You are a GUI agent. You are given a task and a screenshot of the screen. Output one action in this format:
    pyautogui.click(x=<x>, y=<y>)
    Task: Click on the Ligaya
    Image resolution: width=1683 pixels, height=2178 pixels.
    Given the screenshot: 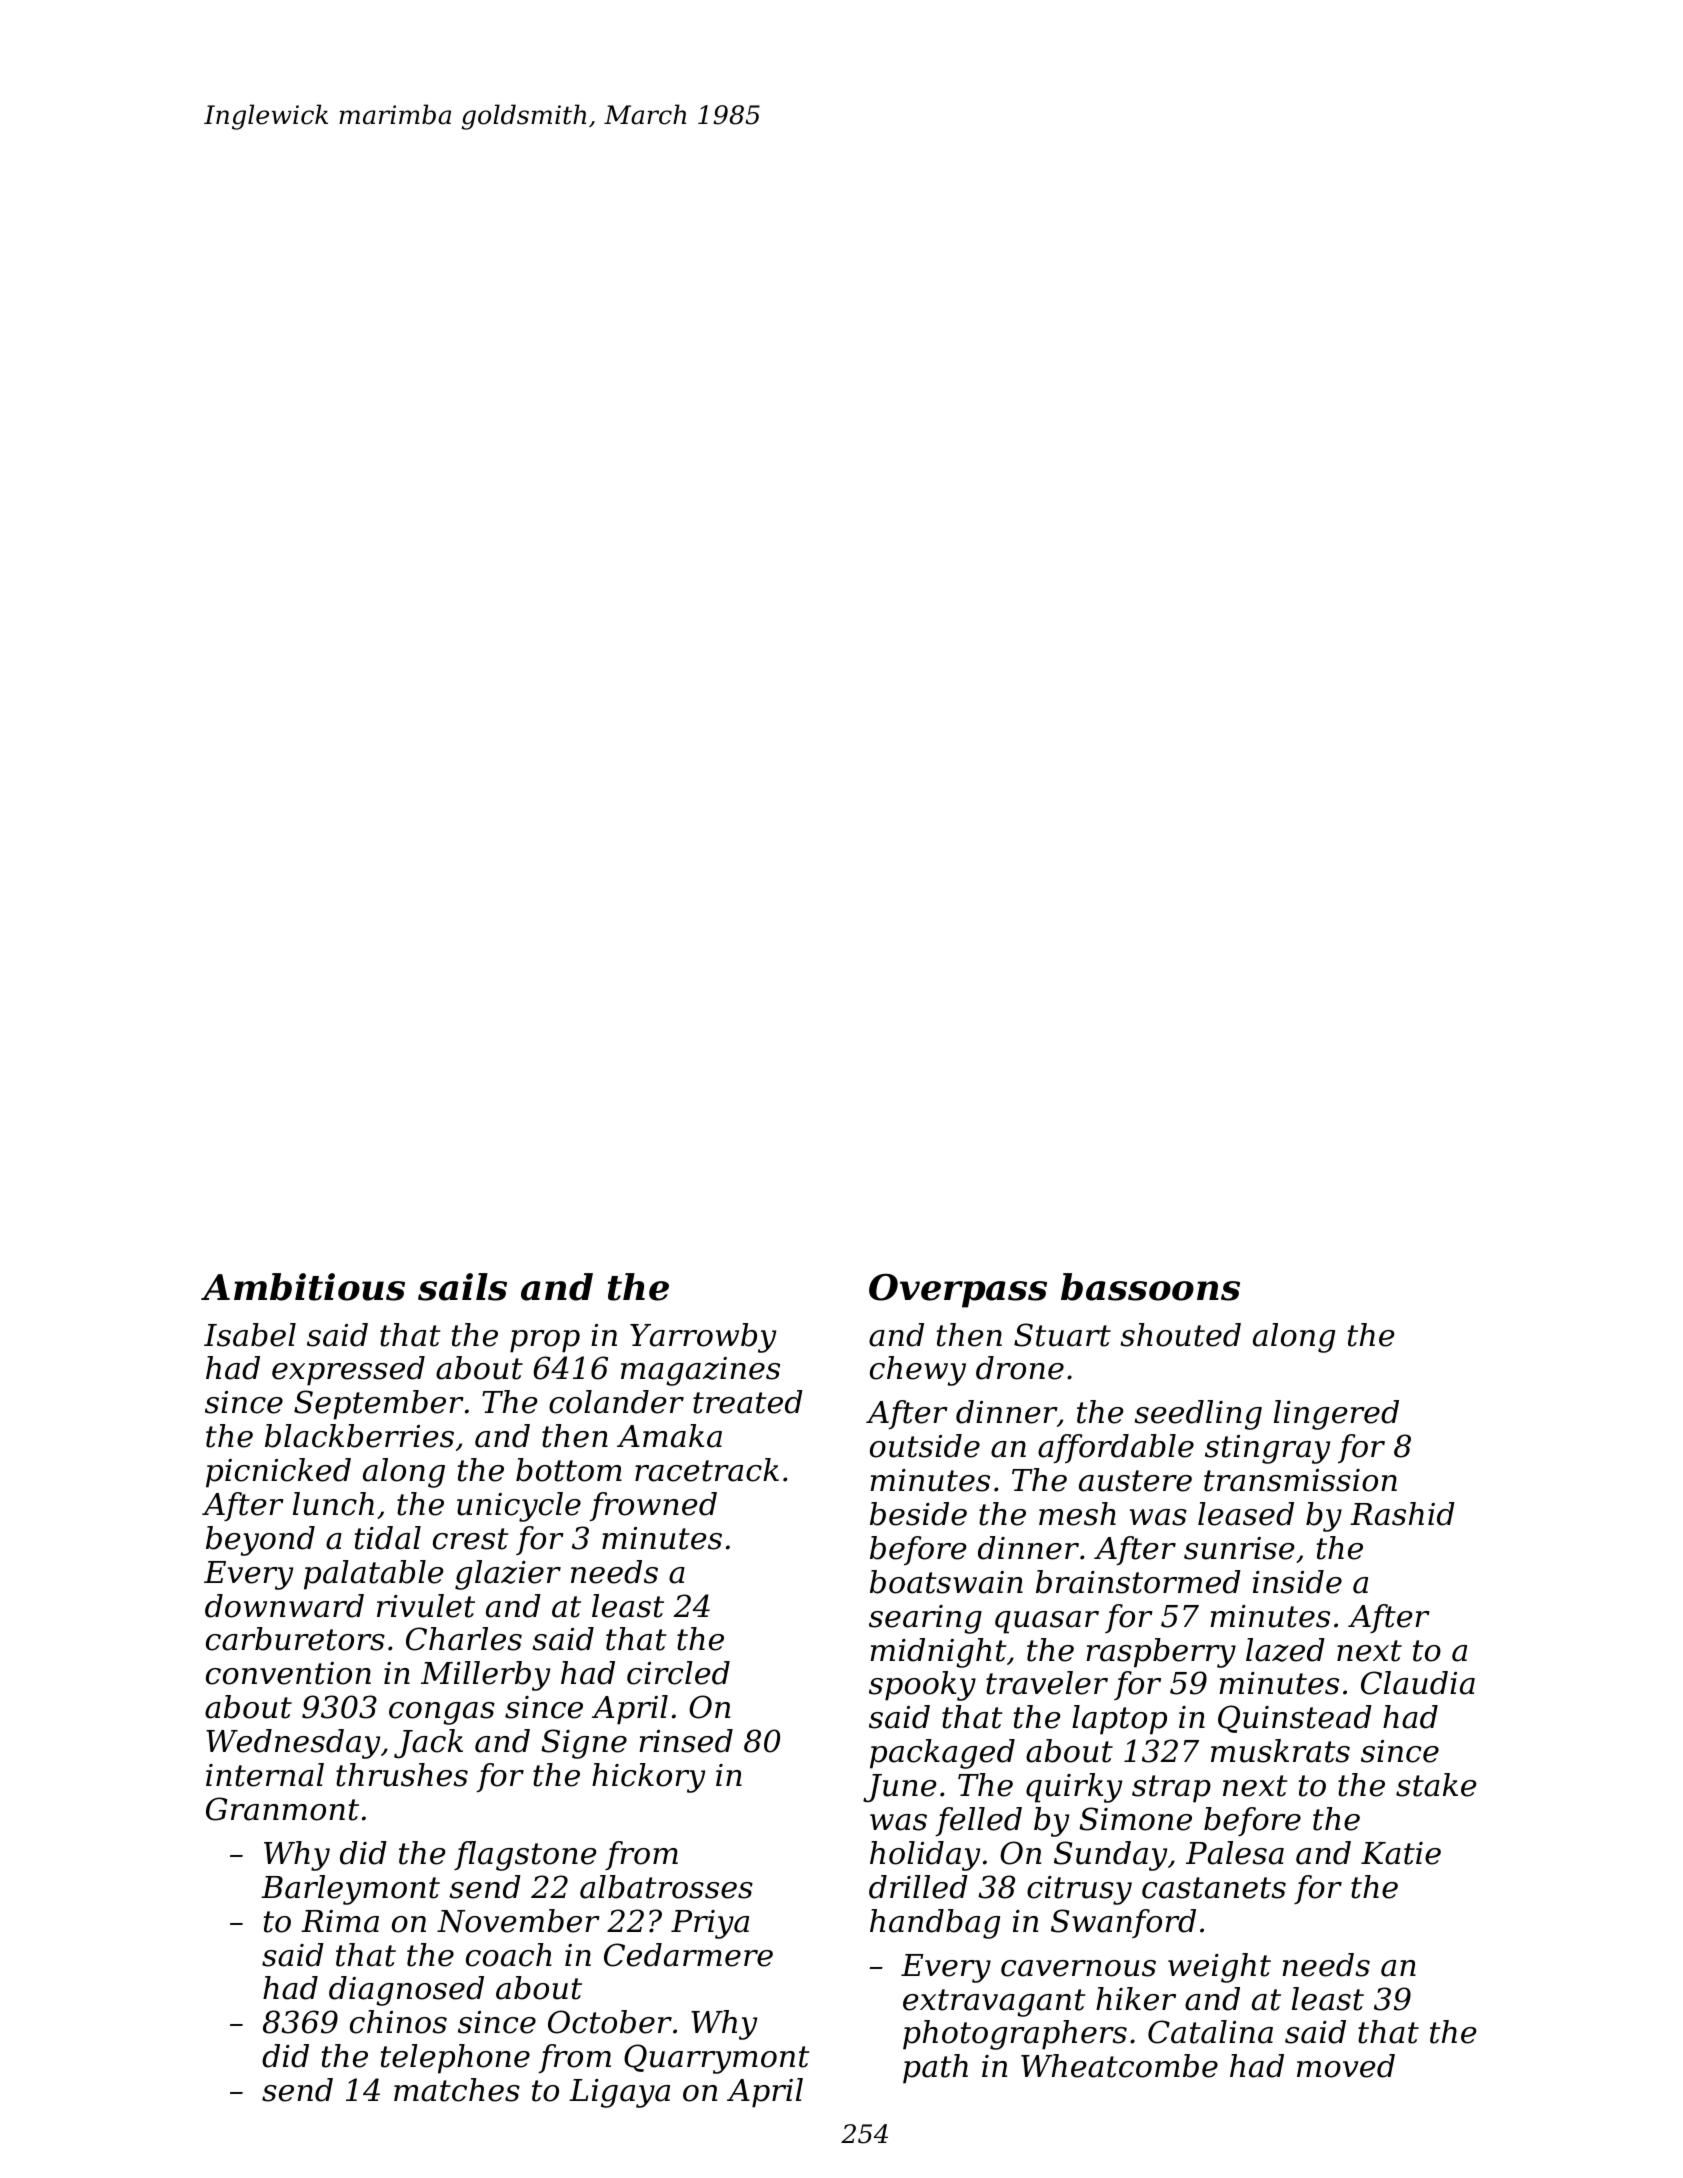 What is the action you would take?
    pyautogui.click(x=619, y=2093)
